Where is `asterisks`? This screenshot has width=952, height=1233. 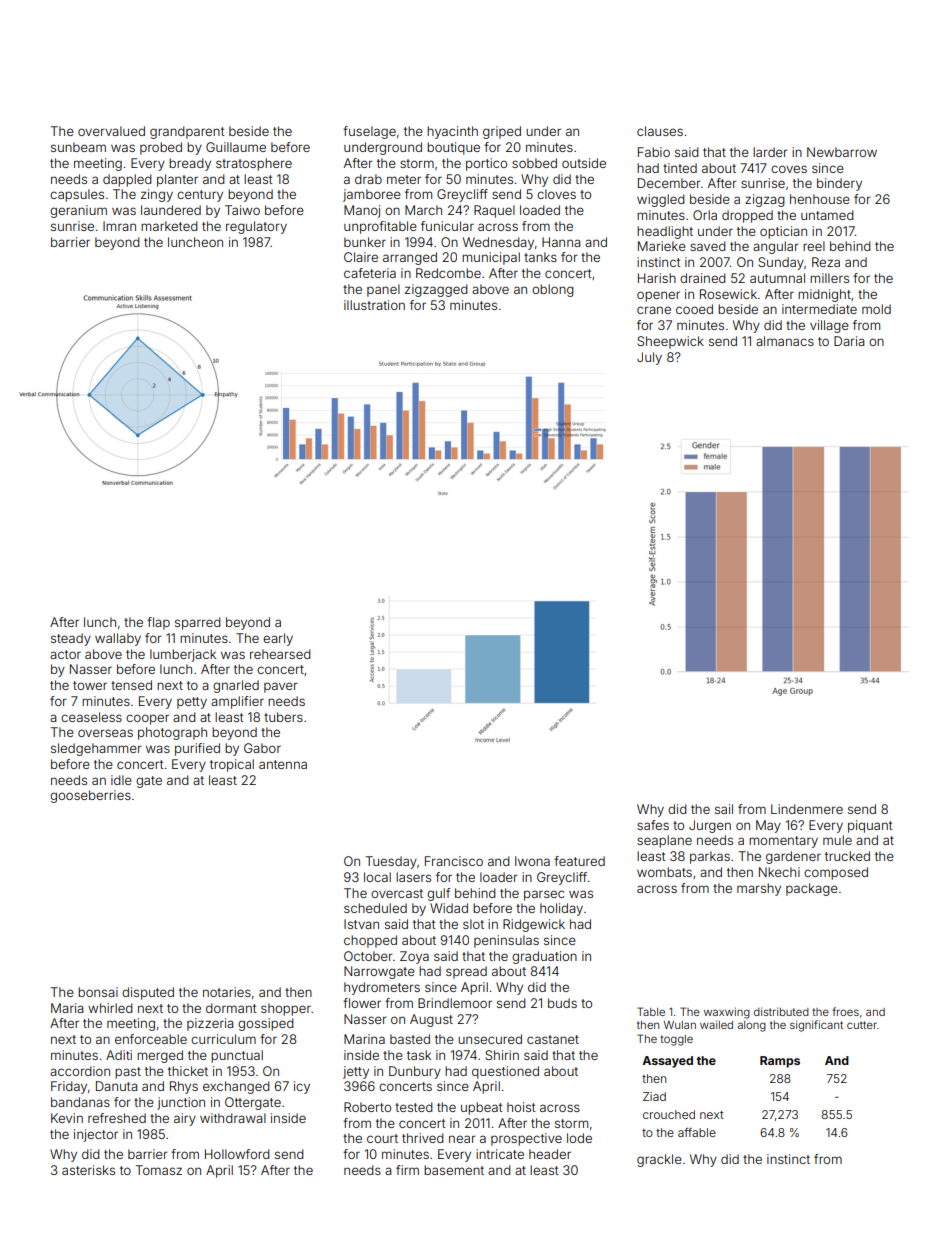 asterisks is located at coordinates (88, 1170).
